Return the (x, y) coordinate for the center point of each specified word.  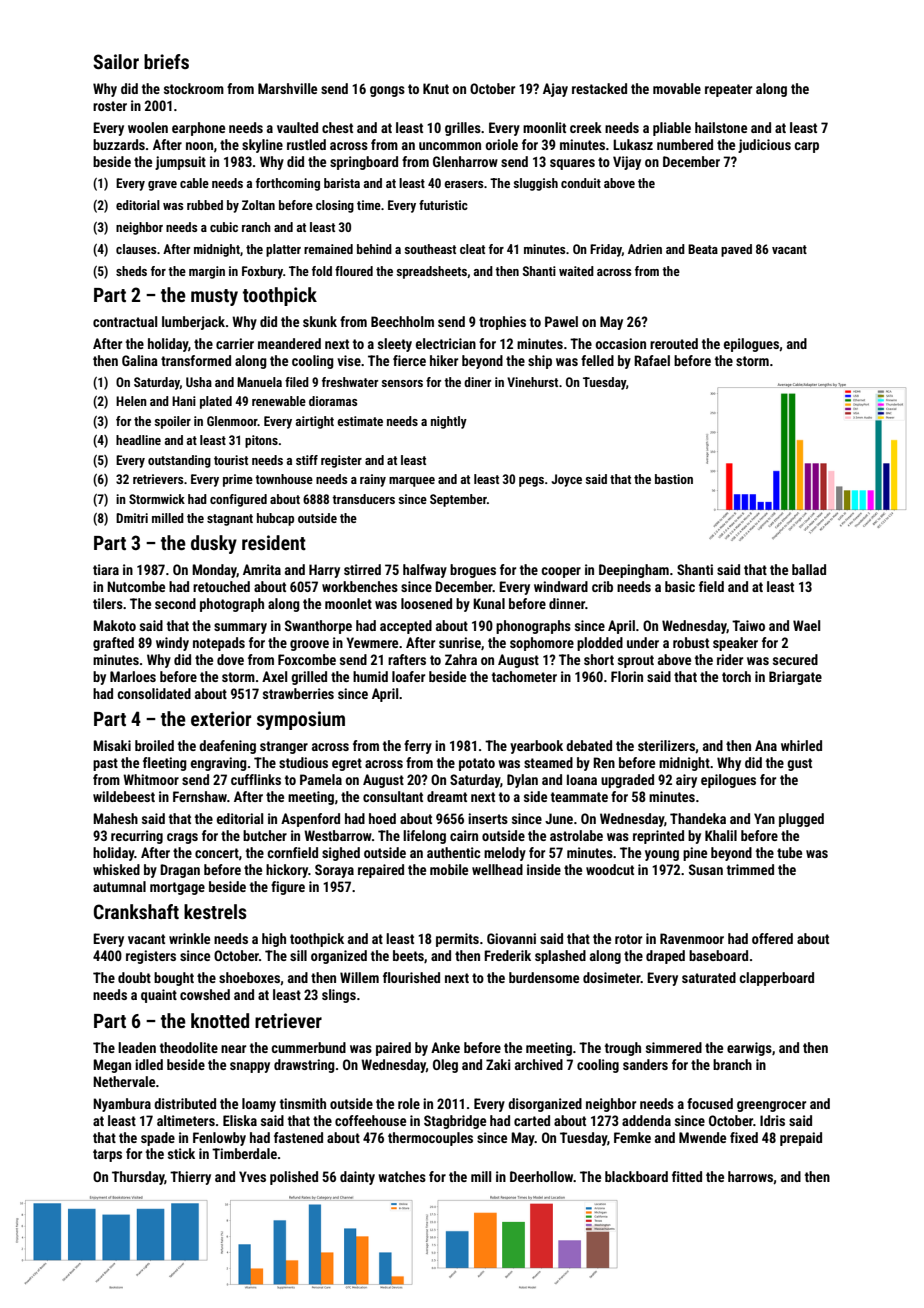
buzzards (119, 144)
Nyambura (122, 1105)
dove (230, 659)
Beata (703, 249)
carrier (235, 343)
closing (335, 206)
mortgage (177, 888)
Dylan (522, 781)
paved (736, 250)
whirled (801, 745)
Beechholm (402, 321)
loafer (408, 676)
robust (691, 642)
